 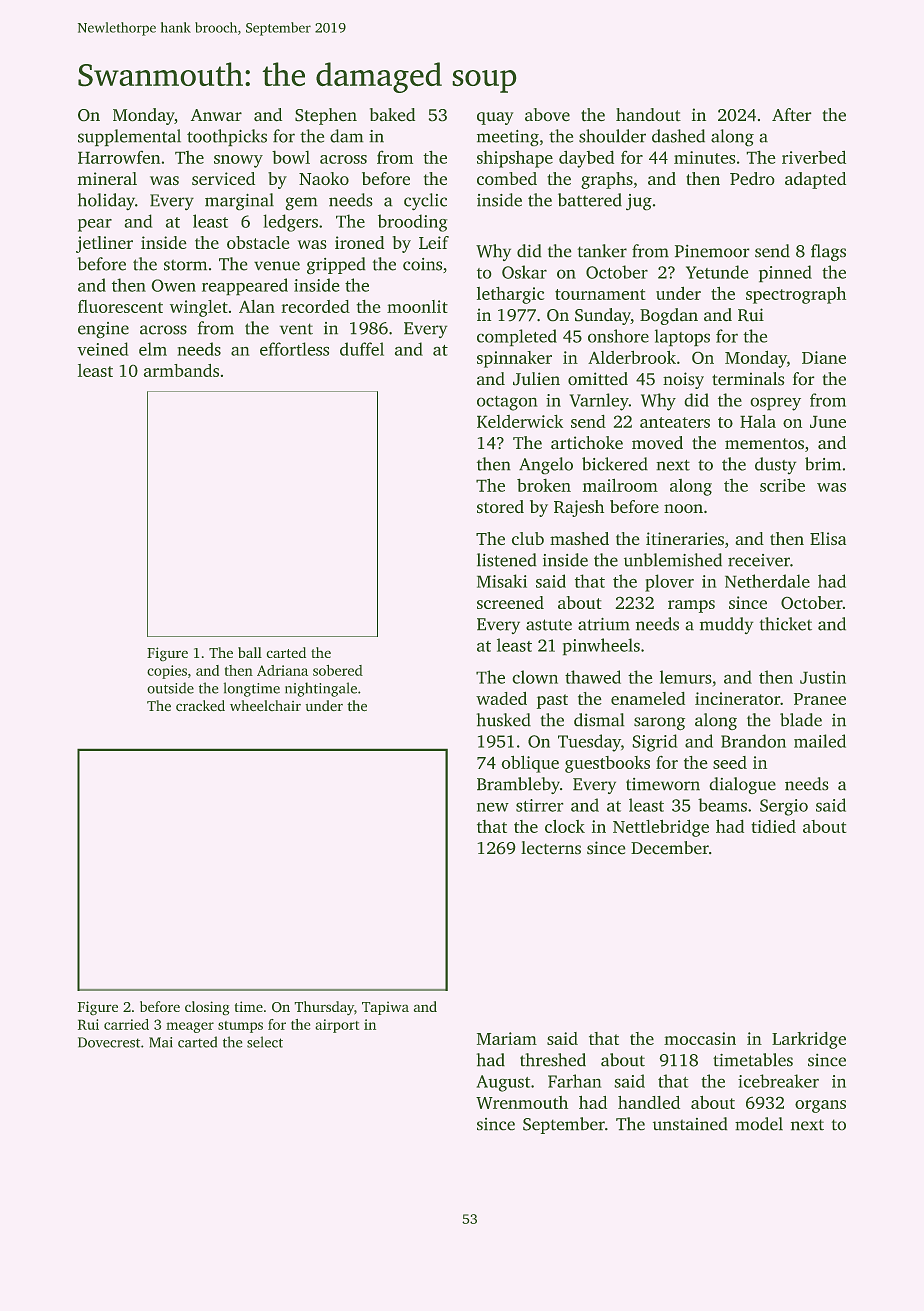 What do you see at coordinates (536, 379) in the document?
I see `Julien` at bounding box center [536, 379].
